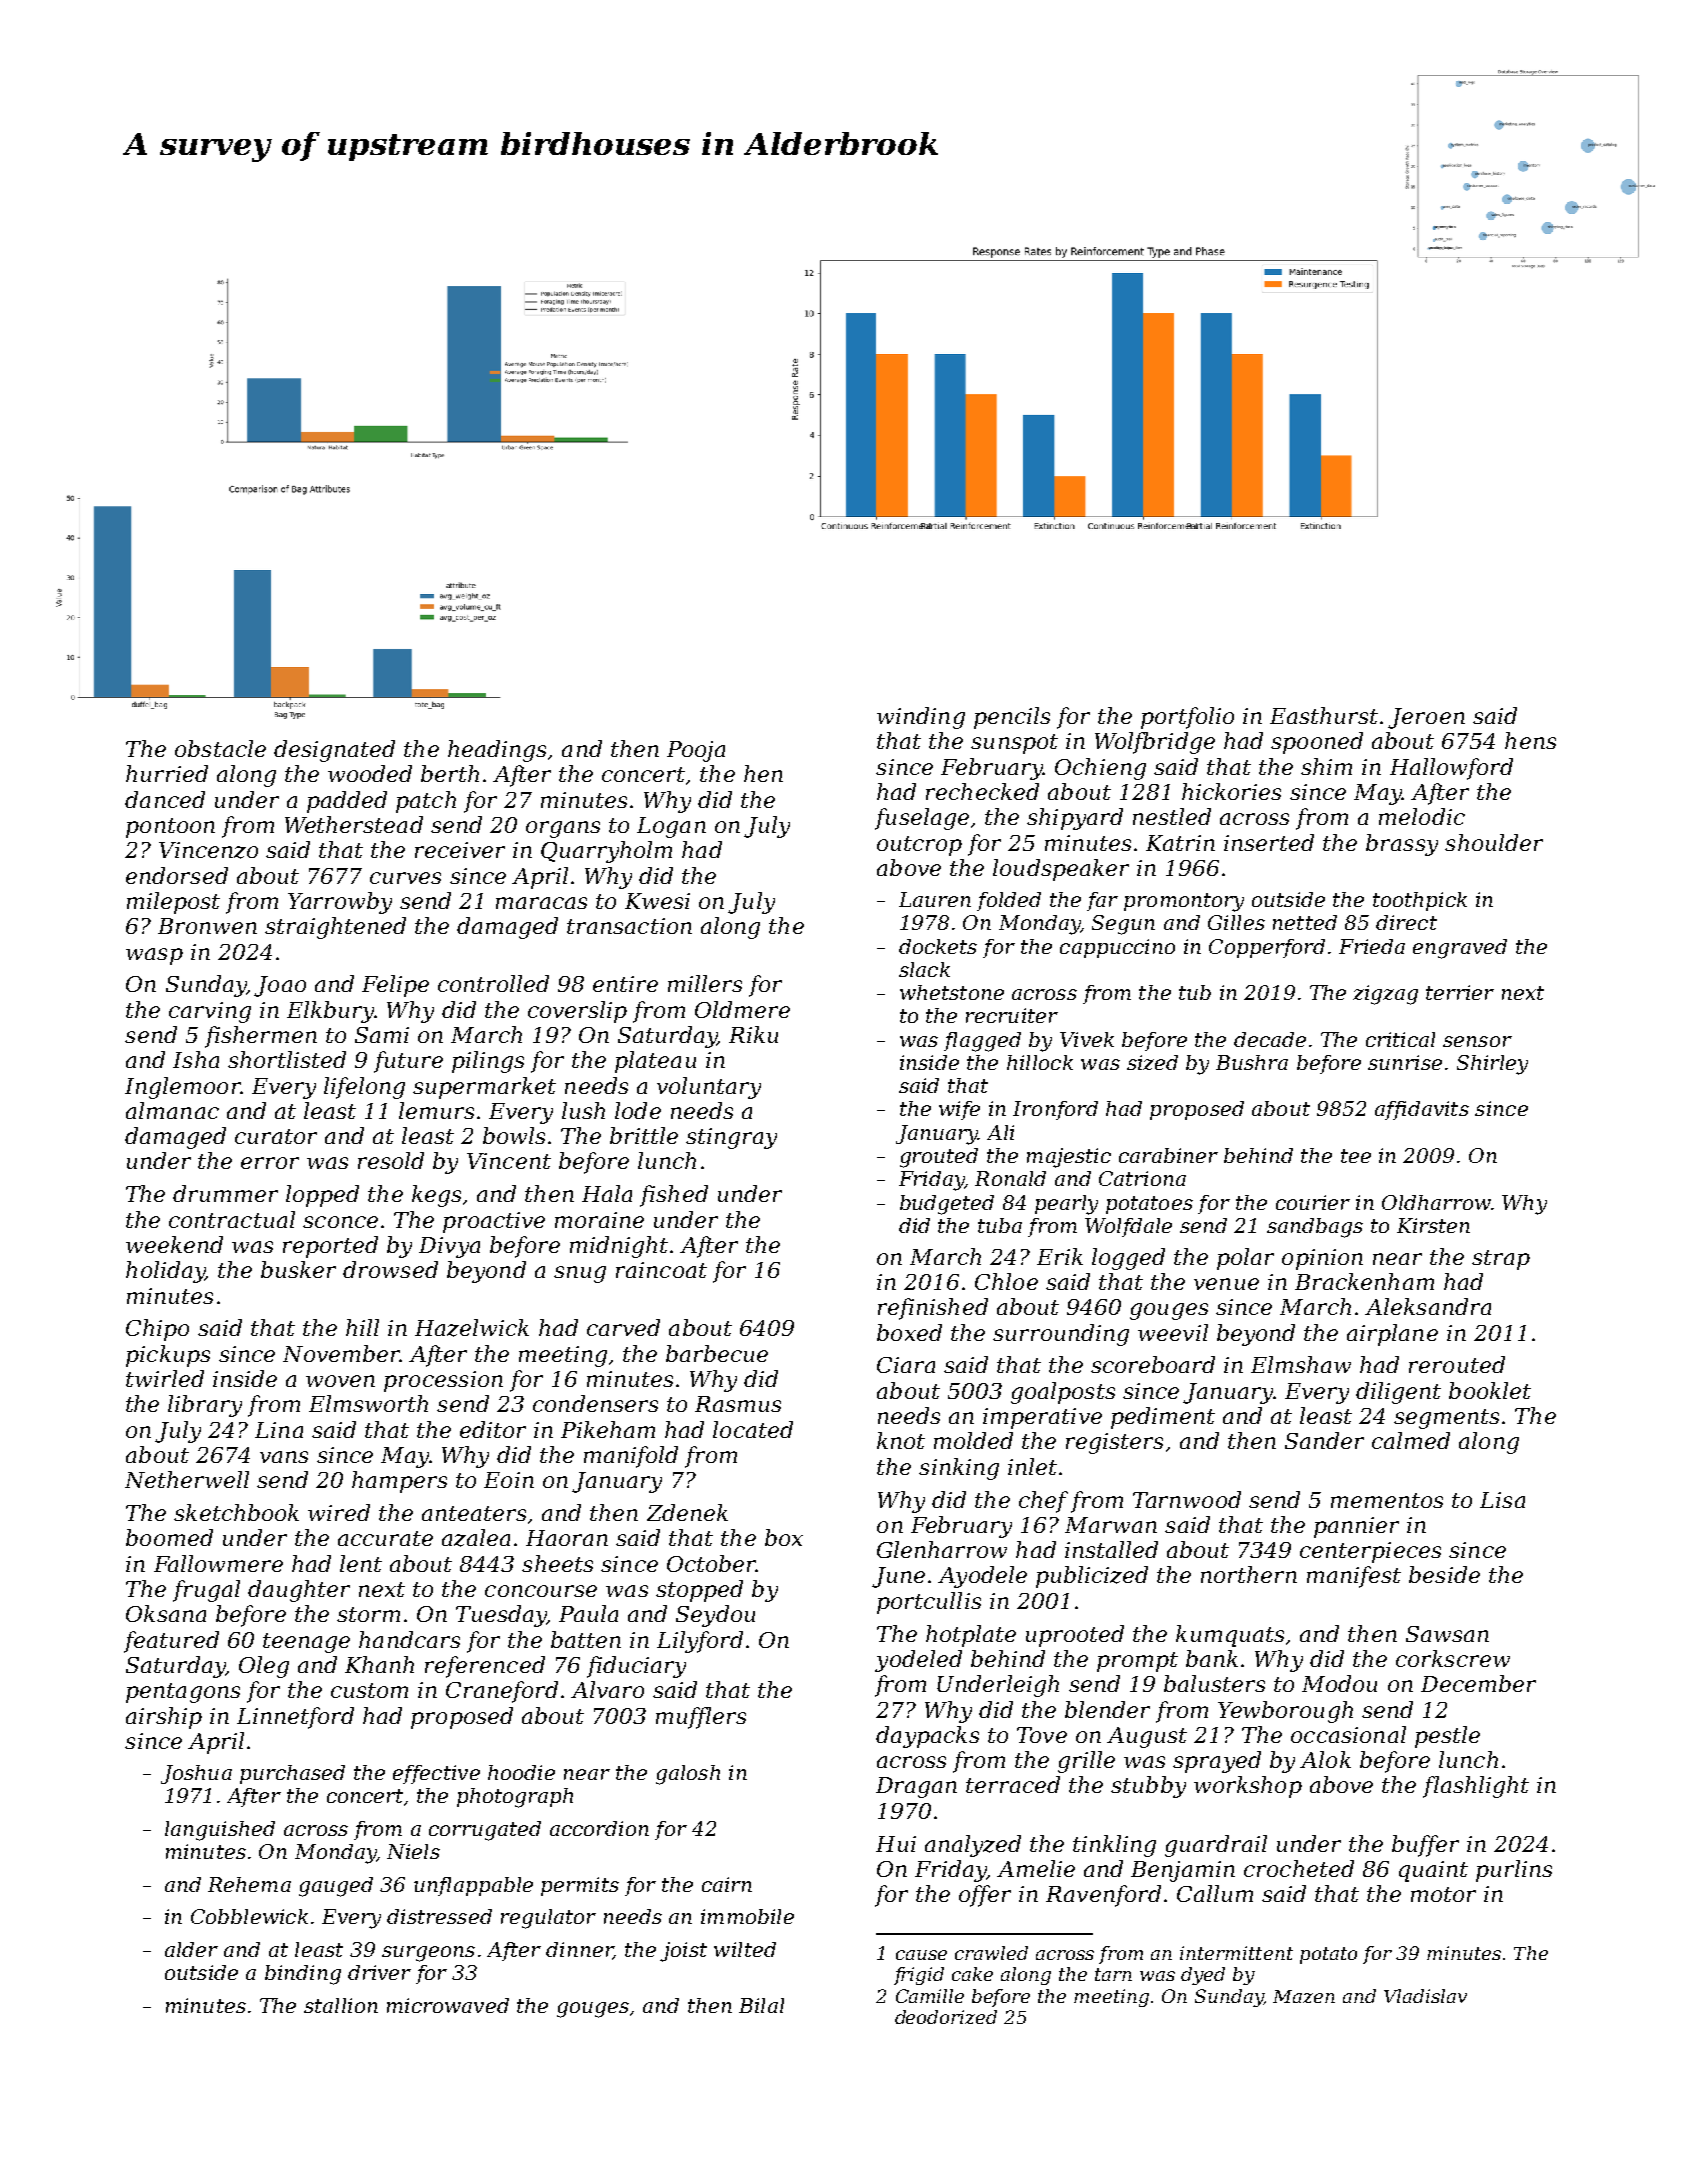 Image resolution: width=1683 pixels, height=2178 pixels. Describe the element at coordinates (167, 773) in the screenshot. I see `hurried` at that location.
